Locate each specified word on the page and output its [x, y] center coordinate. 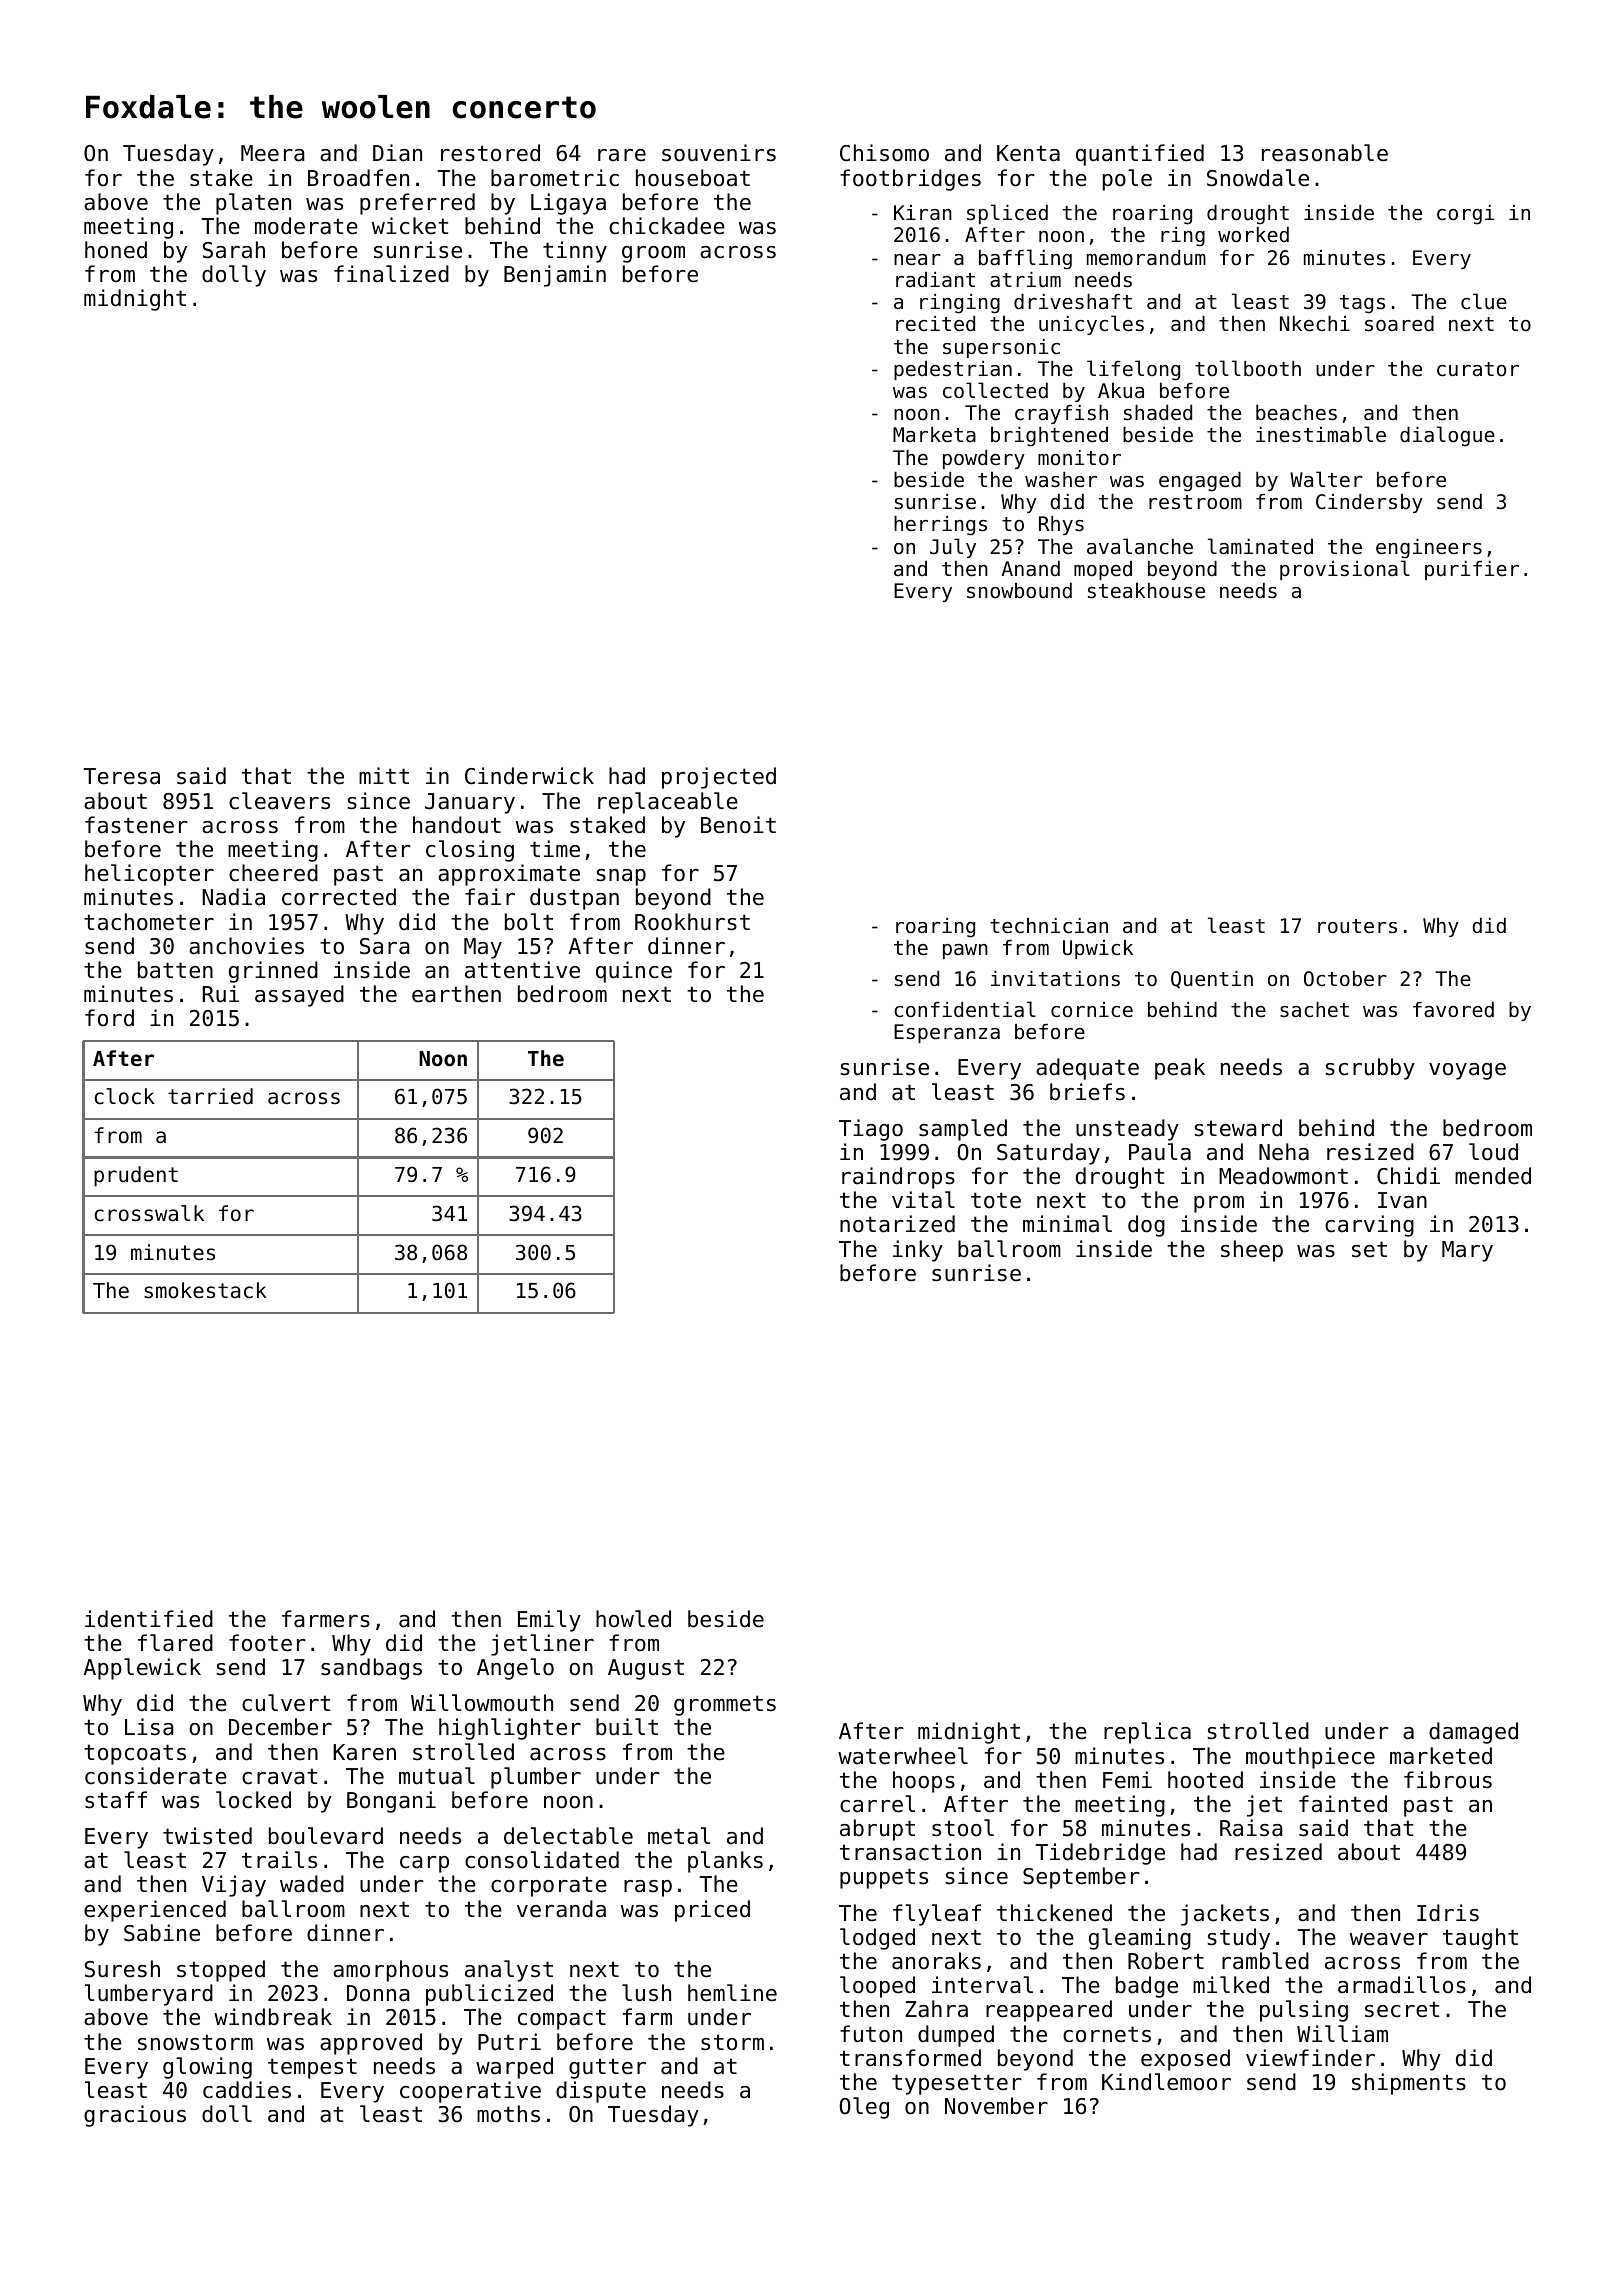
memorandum [1146, 258]
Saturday [1048, 1154]
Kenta [1028, 153]
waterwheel [903, 1756]
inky [918, 1251]
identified [149, 1619]
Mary [1467, 1251]
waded [312, 1884]
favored [1453, 1010]
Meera [273, 153]
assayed [299, 996]
